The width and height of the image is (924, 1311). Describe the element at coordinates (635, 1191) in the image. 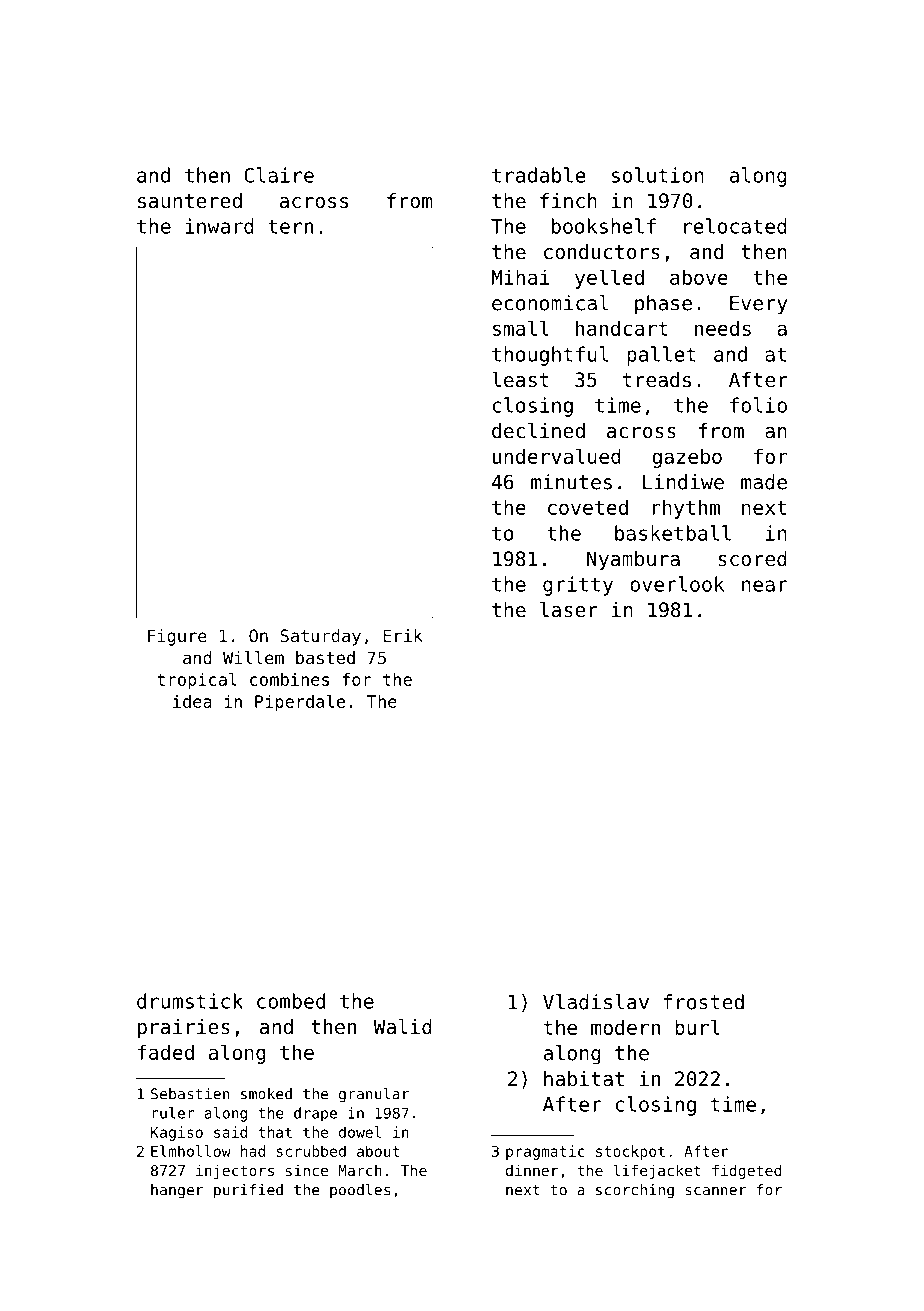

I see `scorching` at that location.
